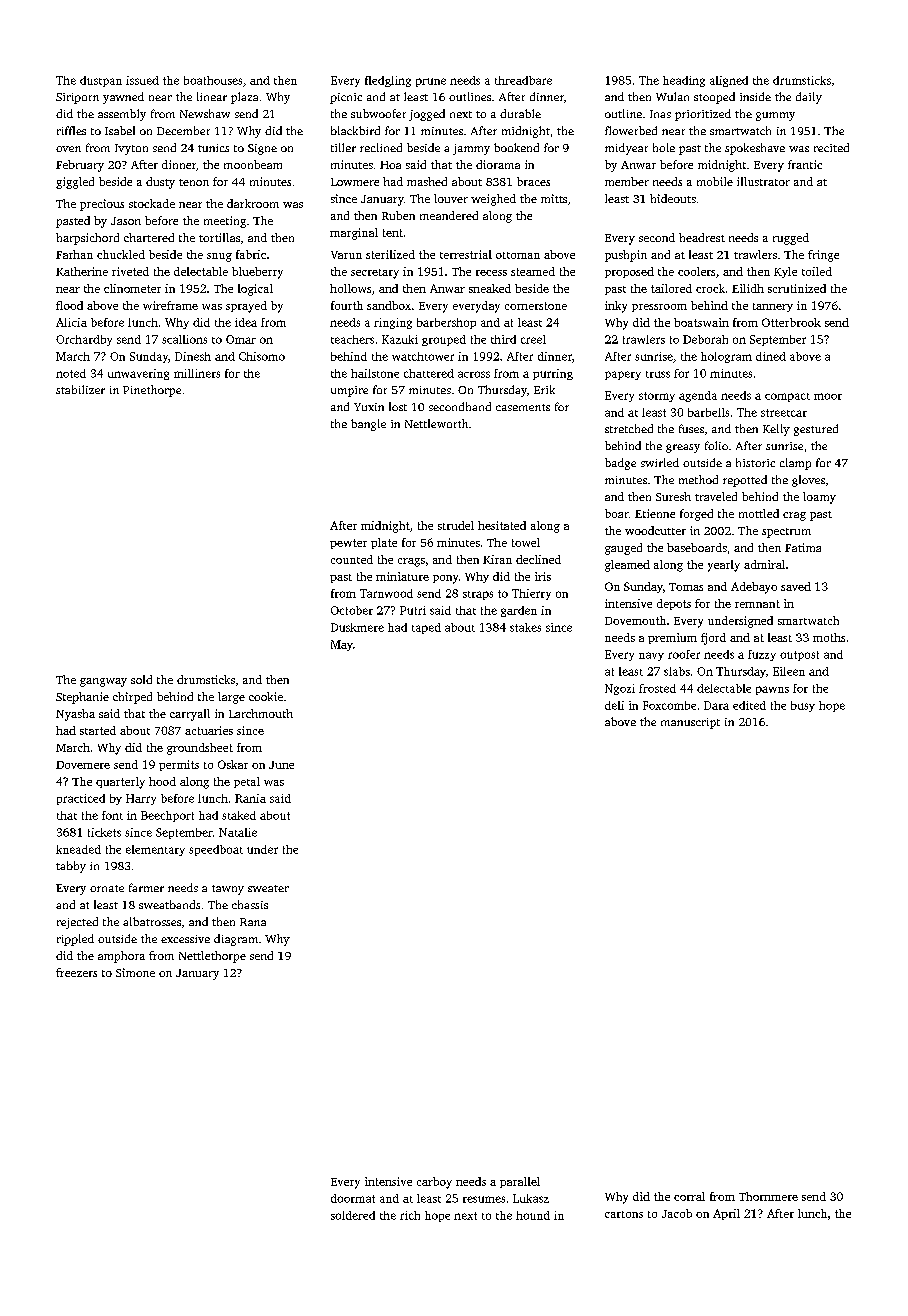 The width and height of the image is (908, 1316). I want to click on ottoman, so click(518, 255).
